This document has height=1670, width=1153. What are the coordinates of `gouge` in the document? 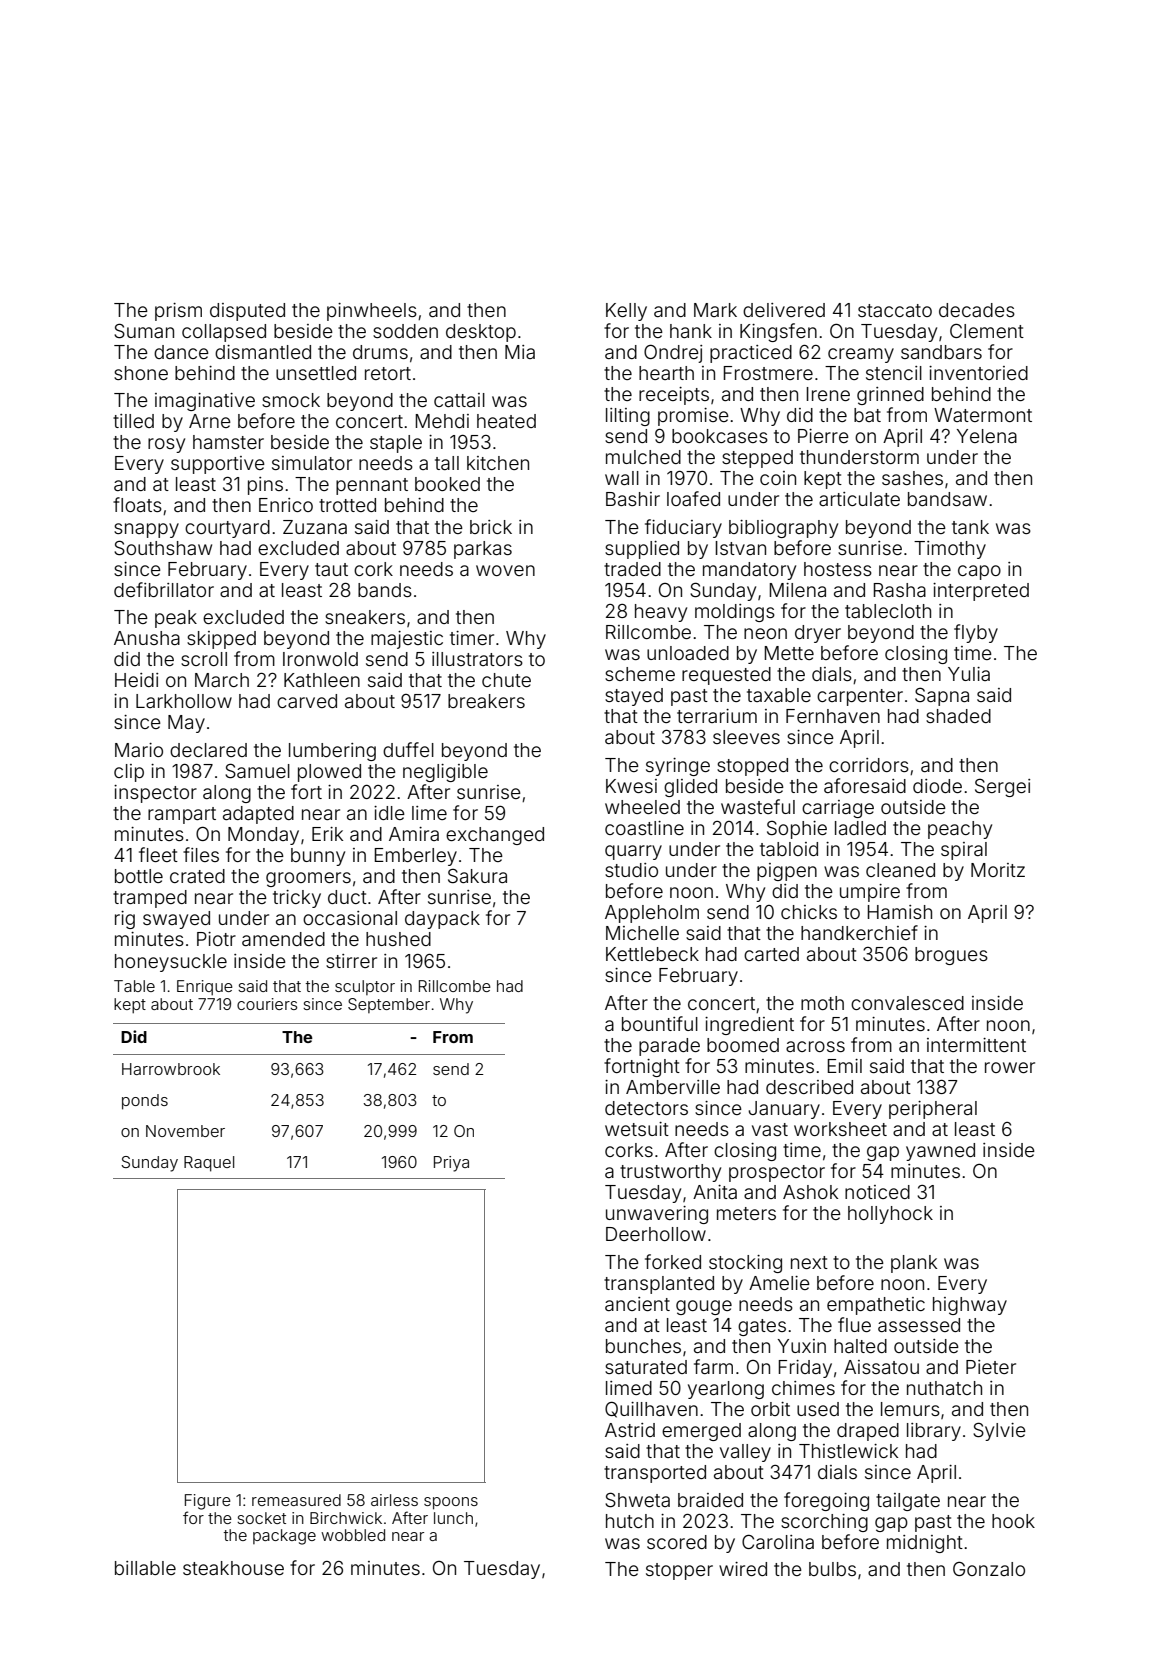 It's located at (704, 1307).
